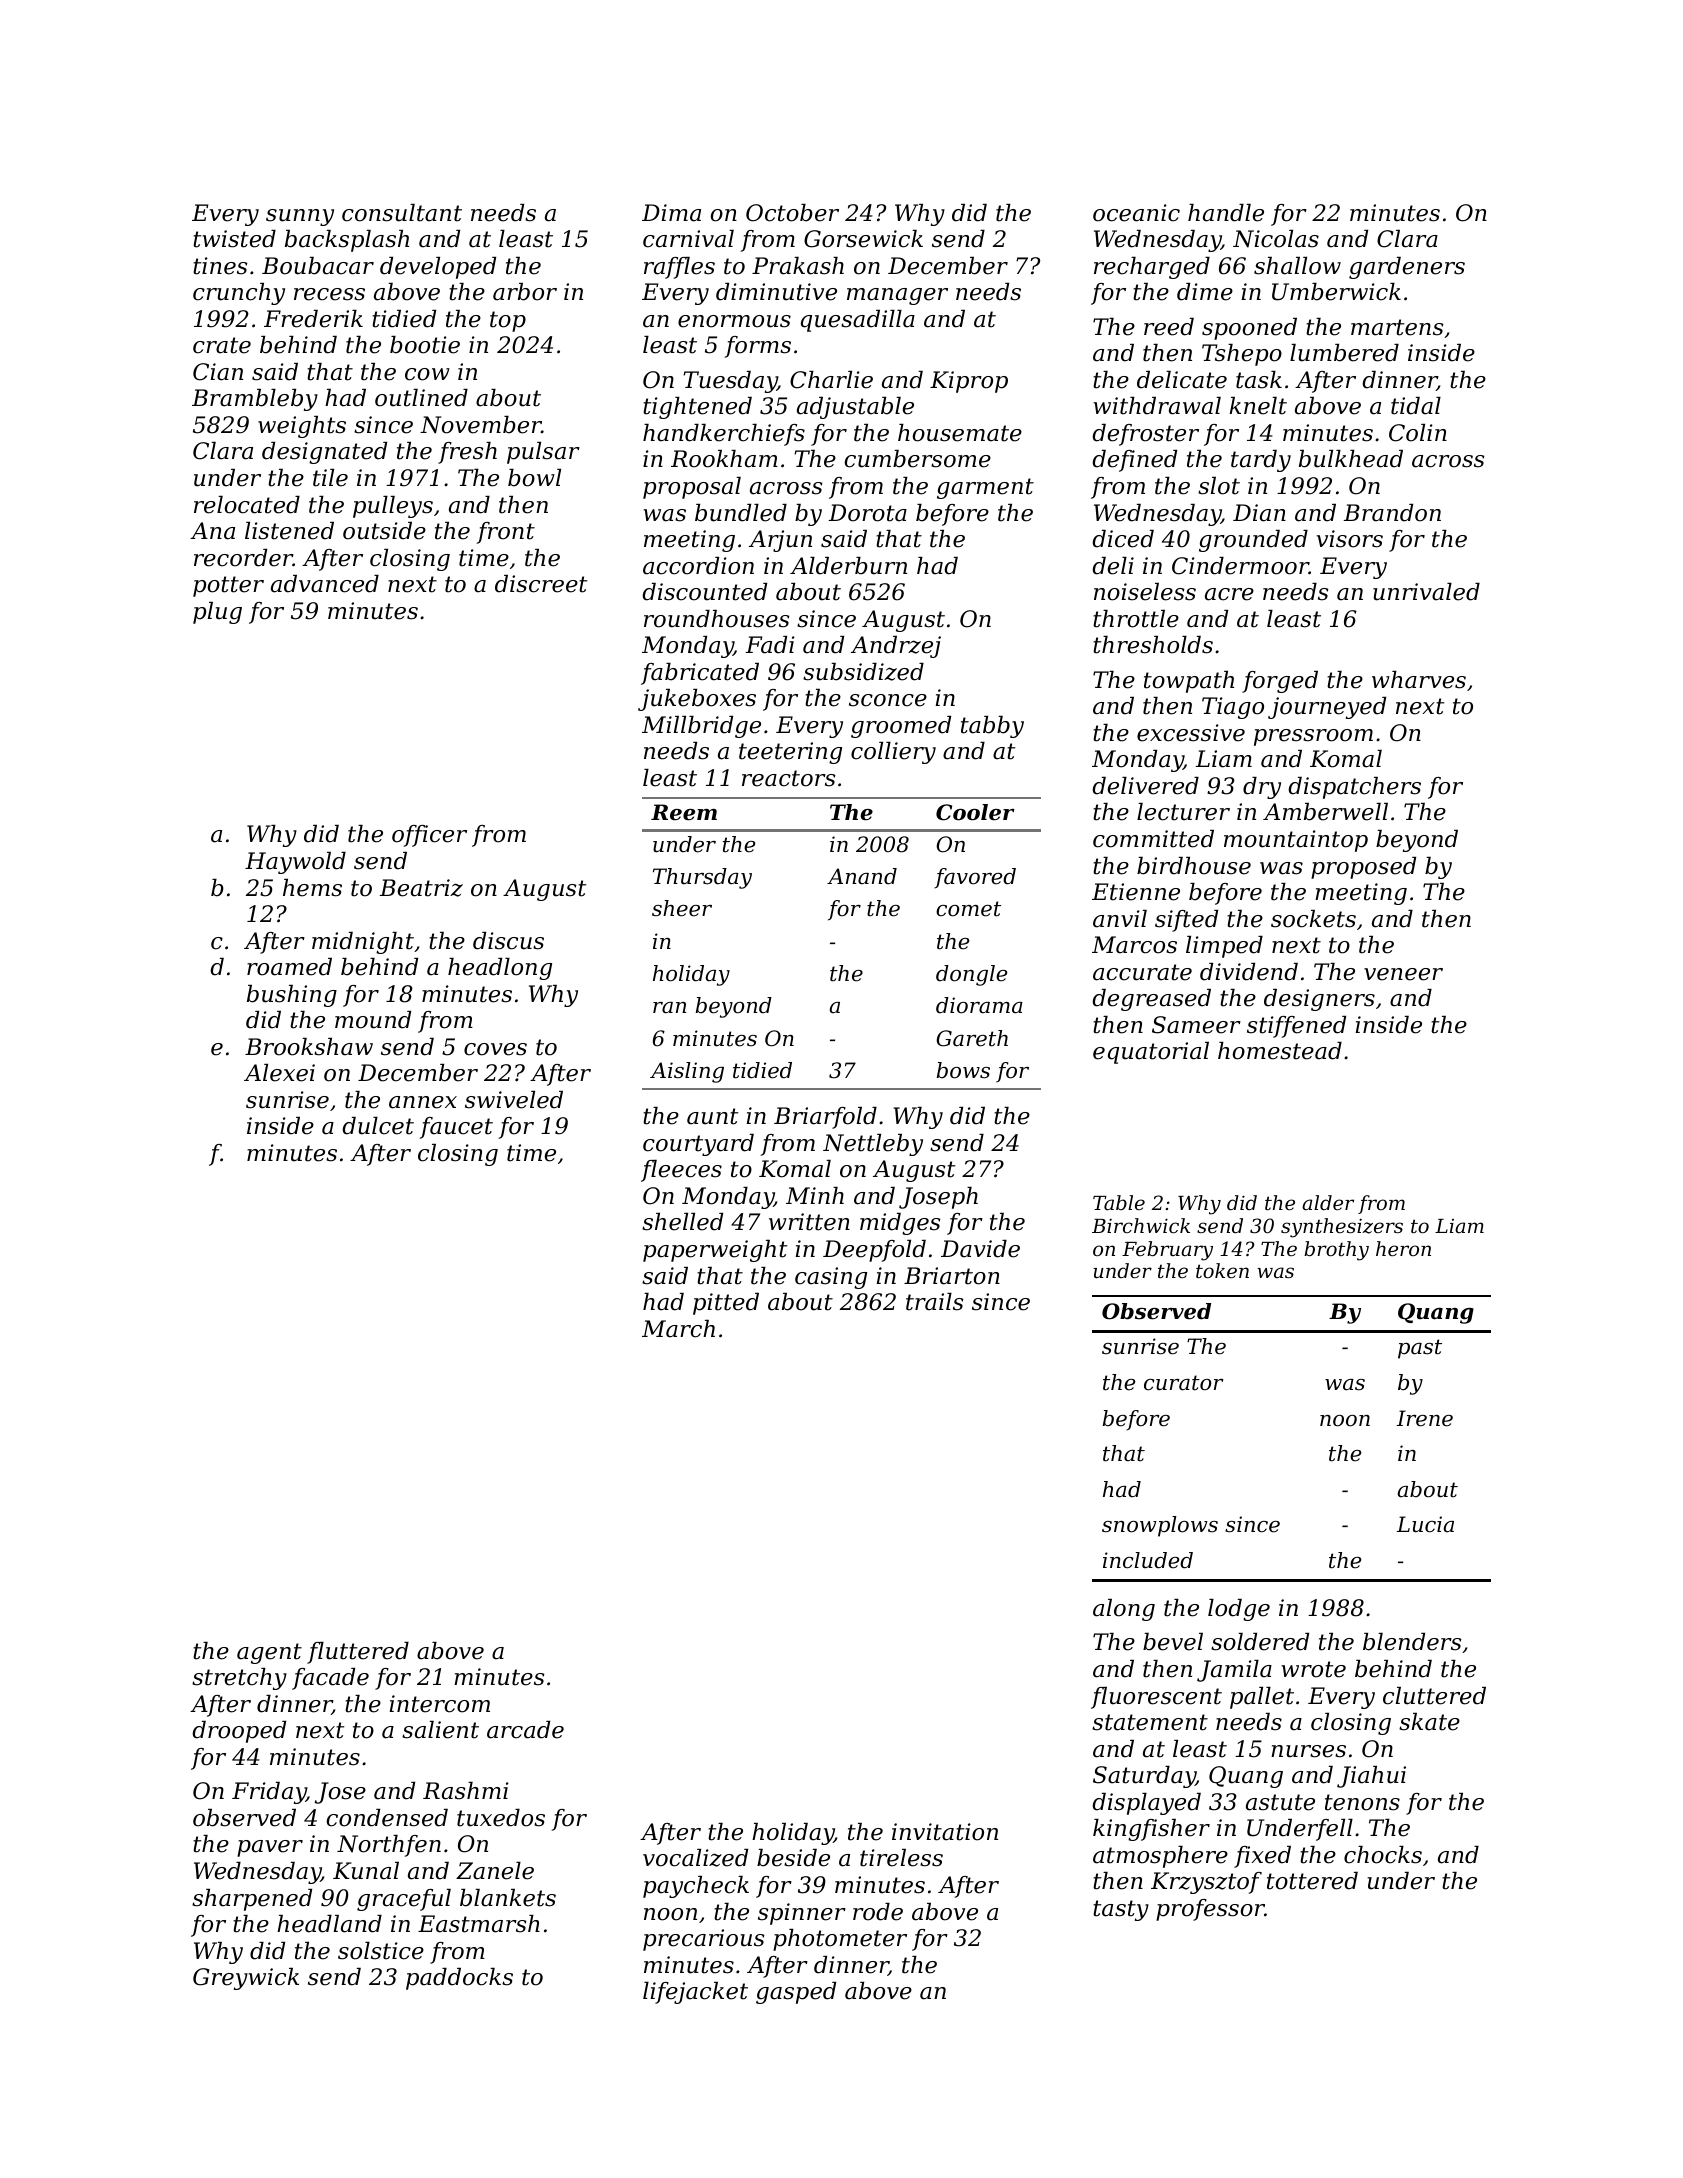 This screenshot has height=2178, width=1683. What do you see at coordinates (790, 753) in the screenshot?
I see `teetering` at bounding box center [790, 753].
